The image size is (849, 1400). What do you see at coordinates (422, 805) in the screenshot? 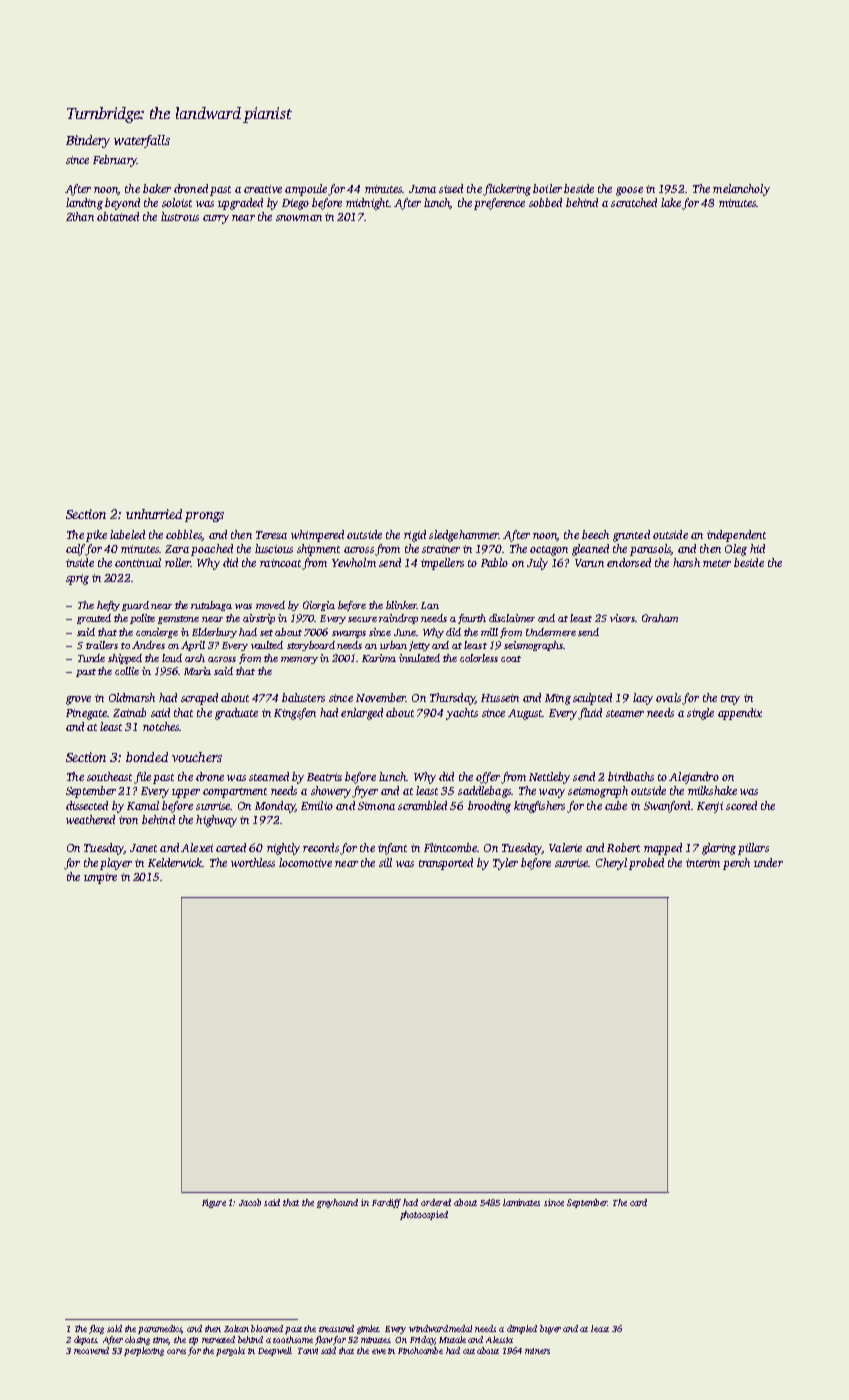
I see `scrambled` at bounding box center [422, 805].
